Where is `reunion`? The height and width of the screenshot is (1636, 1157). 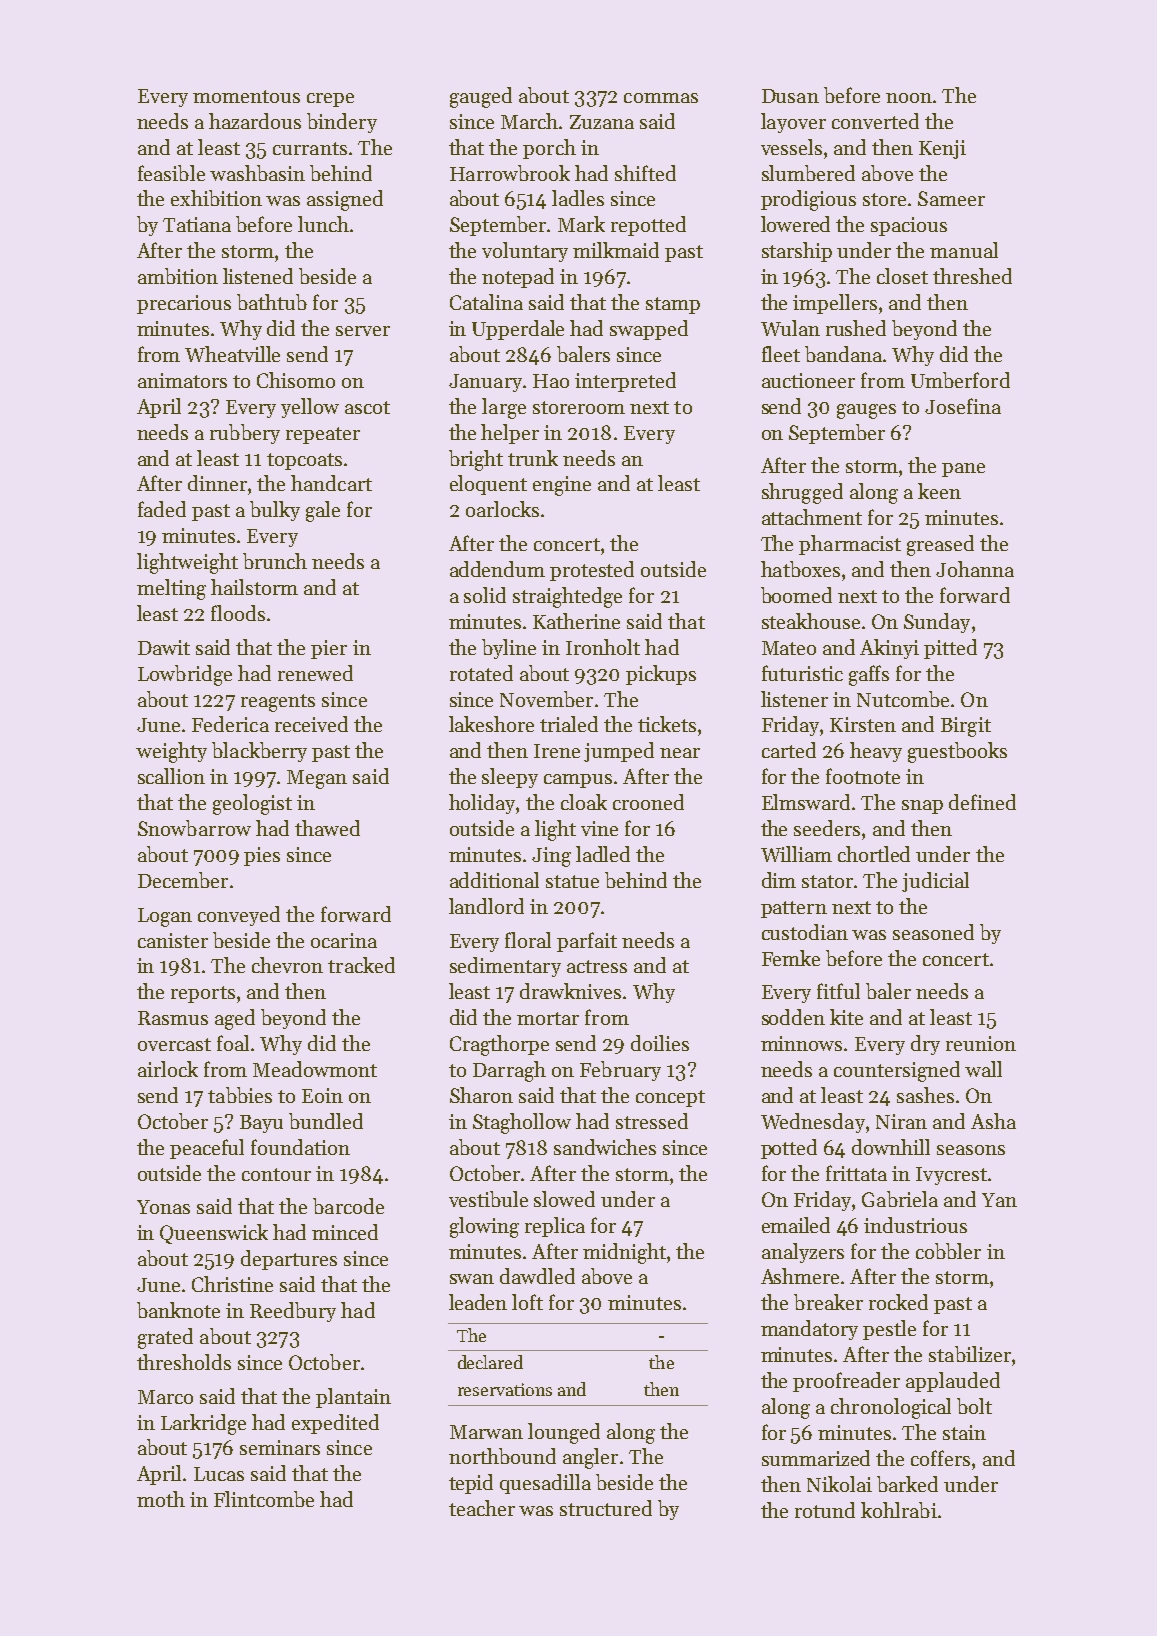 reunion is located at coordinates (981, 1043).
